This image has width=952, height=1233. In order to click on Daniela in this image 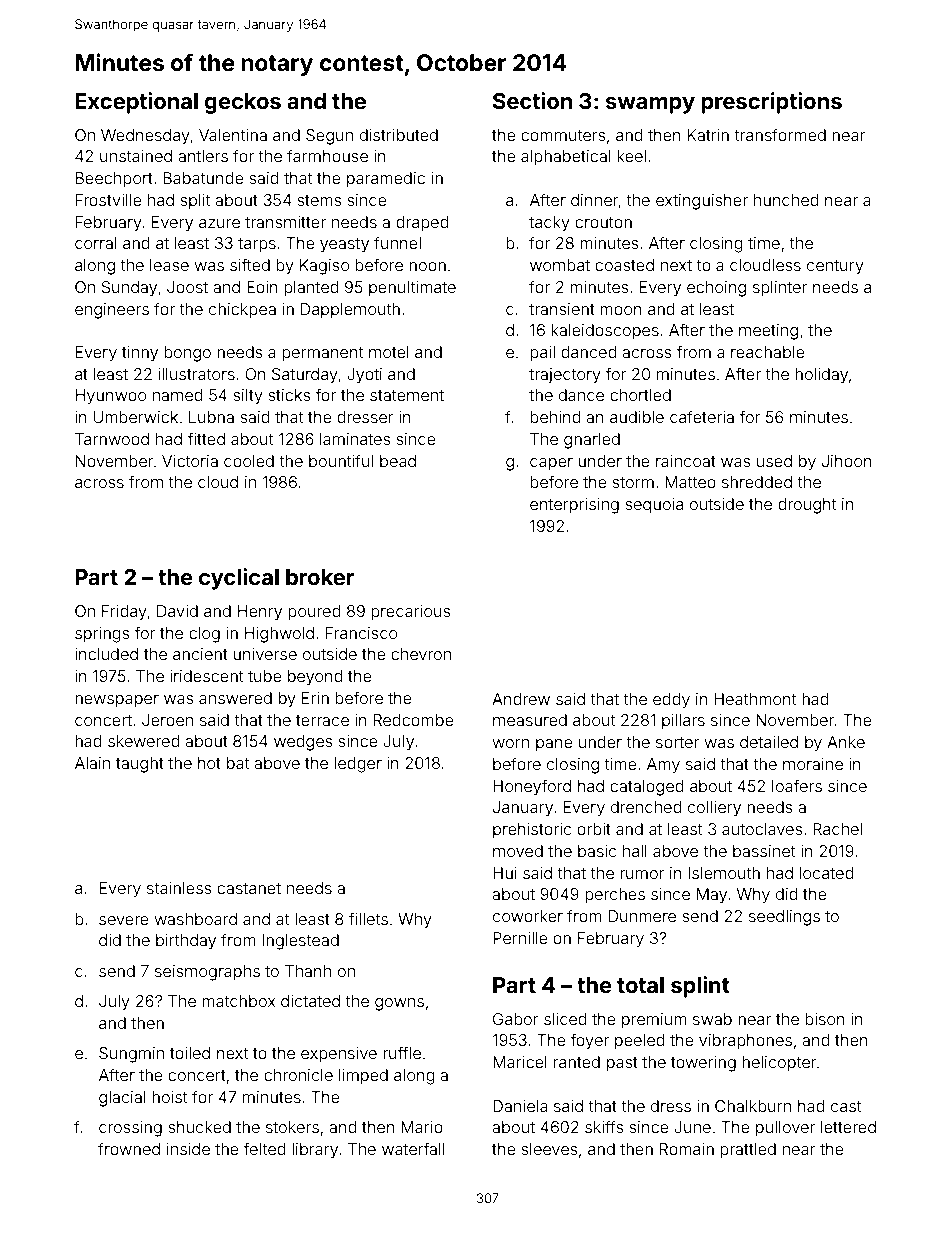, I will do `click(520, 1106)`.
